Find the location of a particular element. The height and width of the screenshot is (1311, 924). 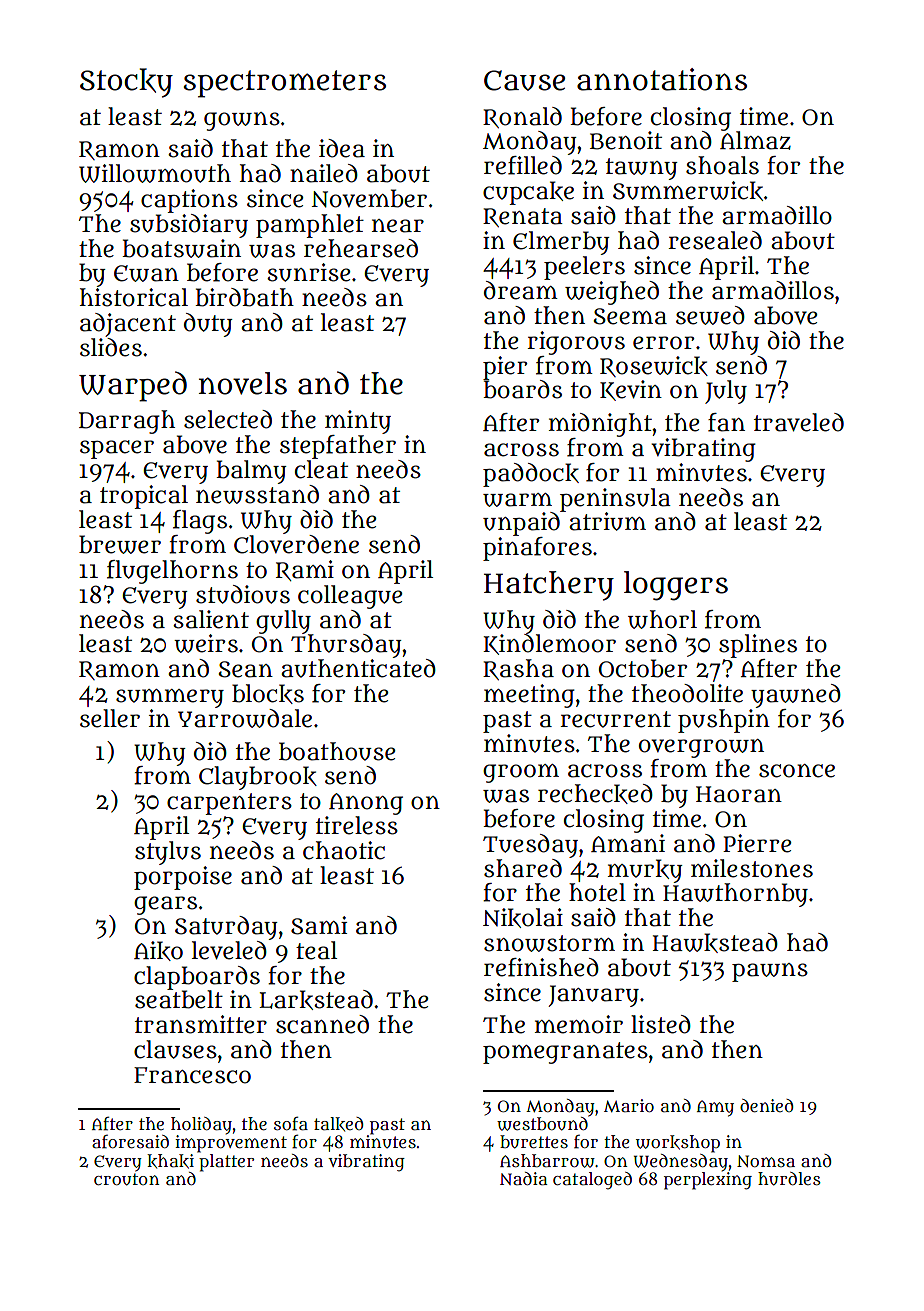

loggers is located at coordinates (676, 586).
